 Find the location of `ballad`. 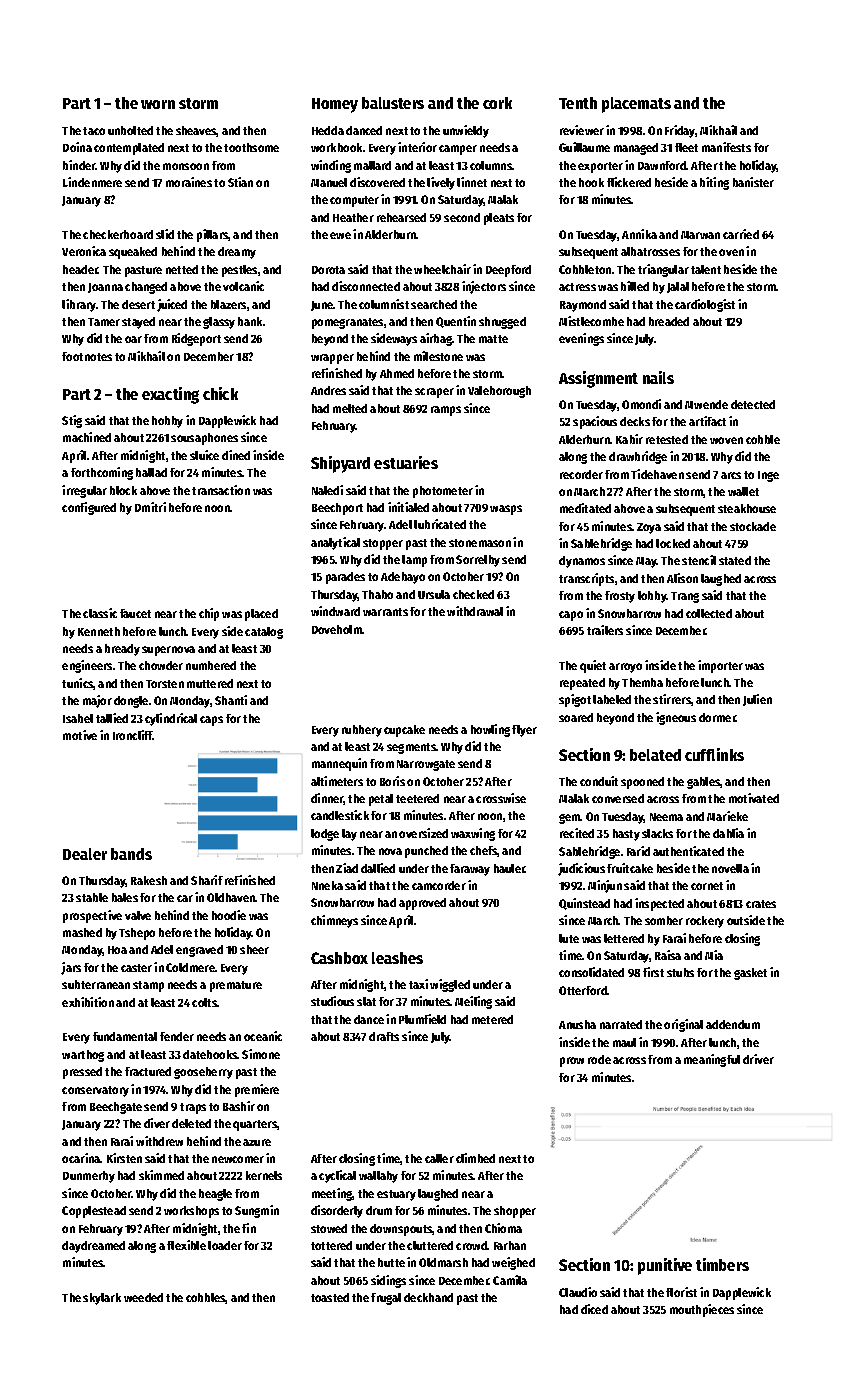

ballad is located at coordinates (151, 472).
